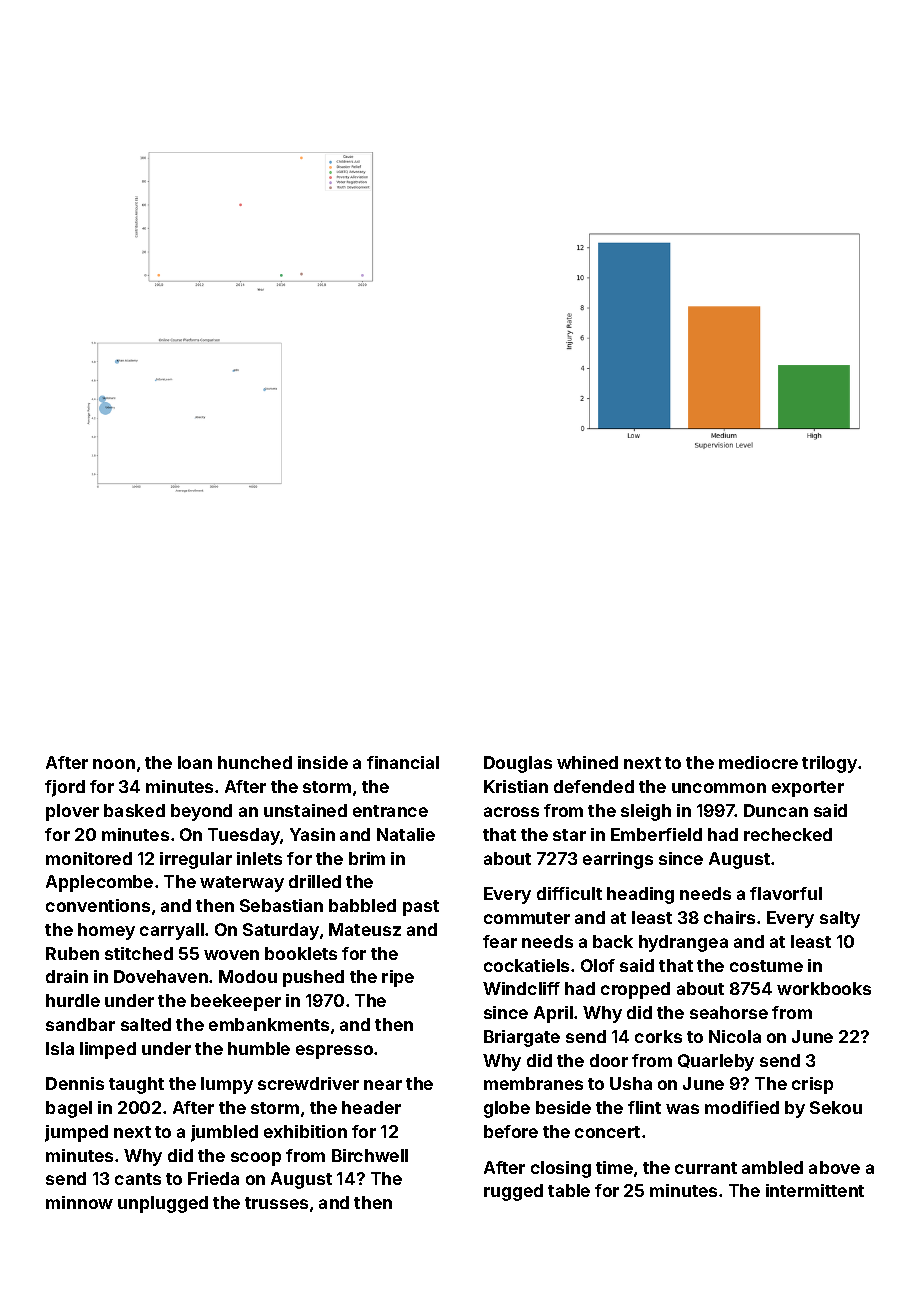 The height and width of the screenshot is (1308, 924). I want to click on exporter, so click(808, 789).
